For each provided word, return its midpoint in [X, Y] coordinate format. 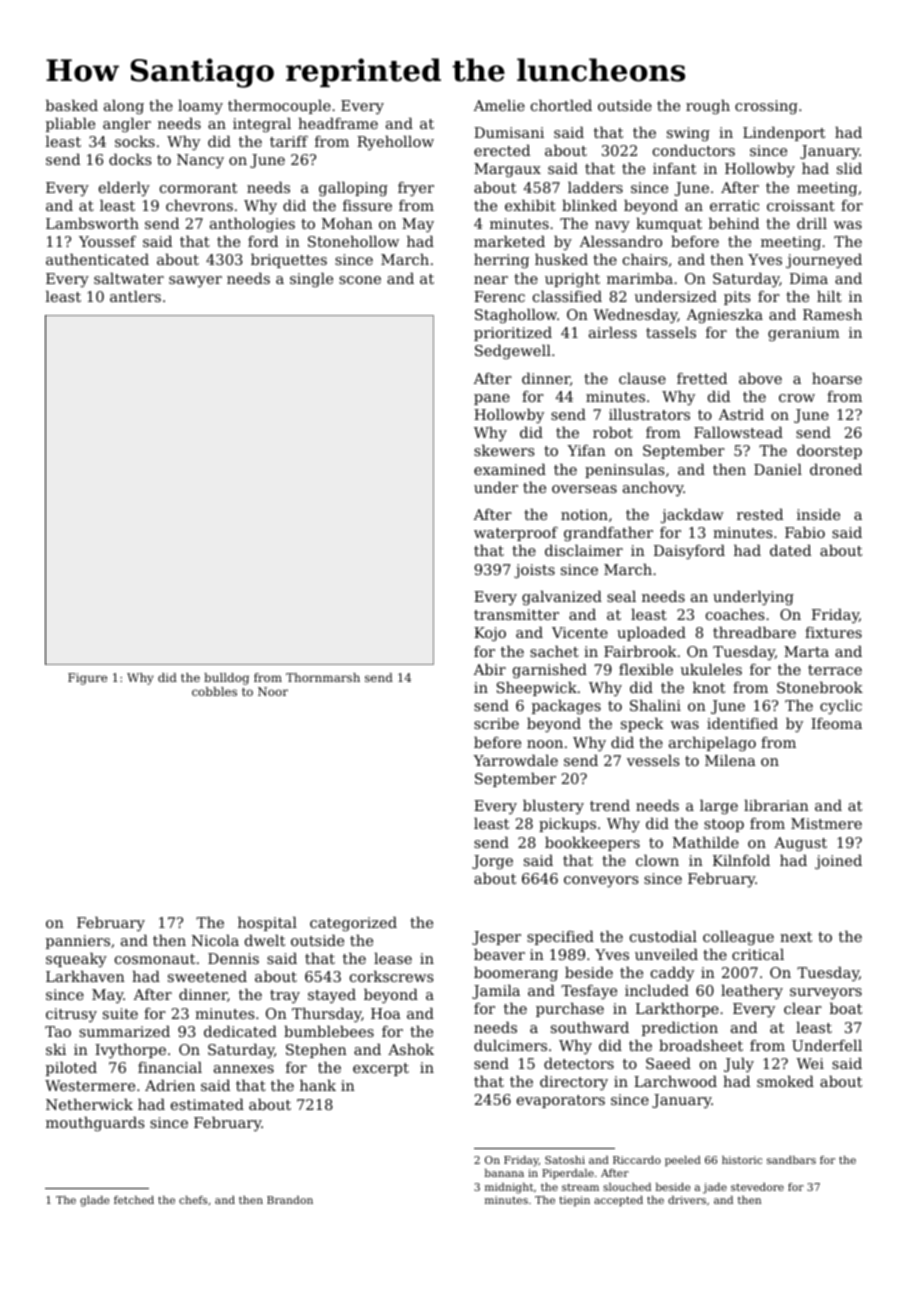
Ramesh [832, 314]
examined [510, 469]
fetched [134, 1200]
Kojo [490, 634]
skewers [504, 450]
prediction [680, 1029]
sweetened [207, 976]
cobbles [214, 691]
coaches [735, 614]
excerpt [381, 1069]
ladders [595, 187]
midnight [509, 1188]
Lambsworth [92, 223]
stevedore [757, 1187]
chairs [645, 259]
